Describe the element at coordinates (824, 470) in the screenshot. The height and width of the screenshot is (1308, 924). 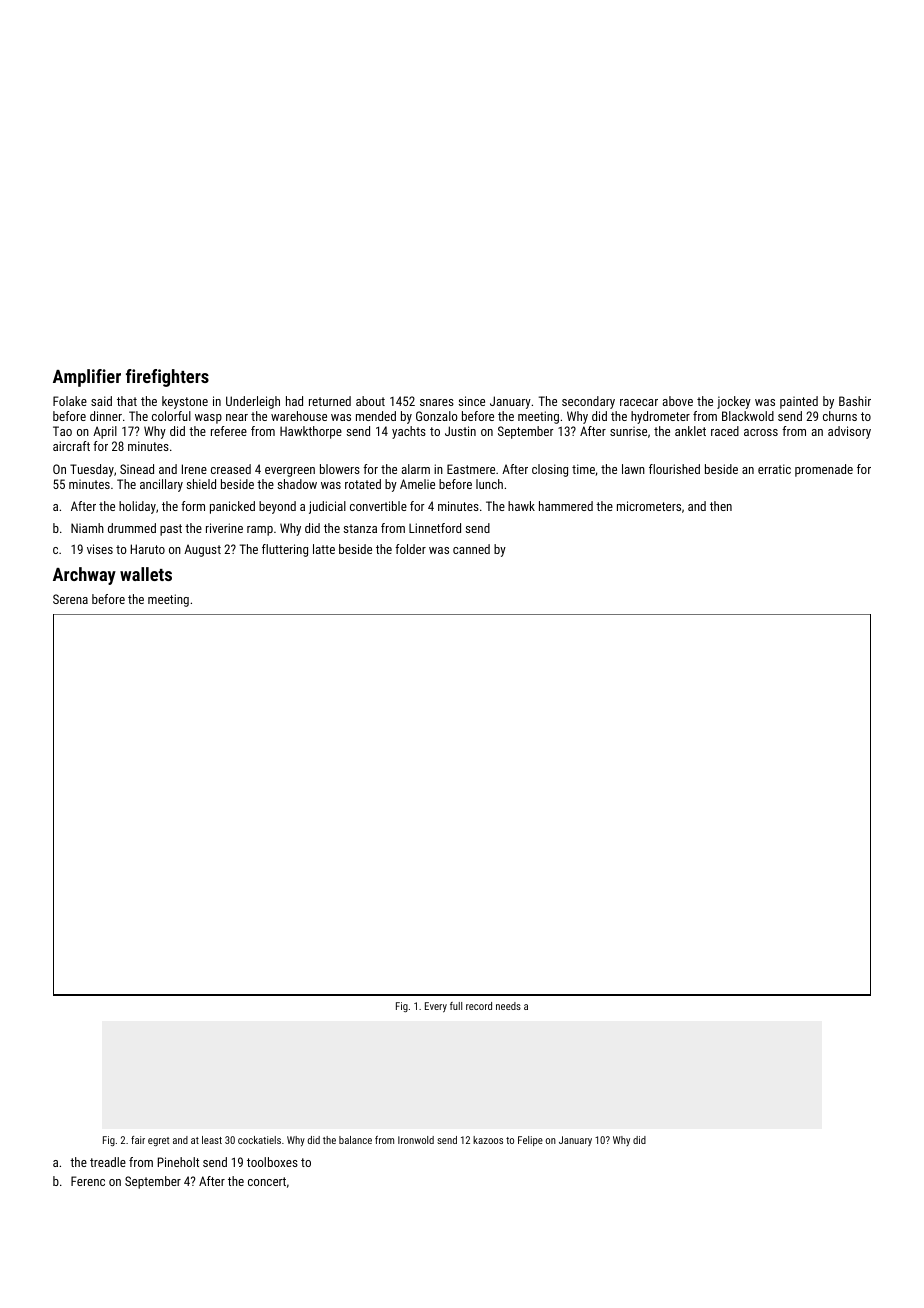
I see `promenade` at that location.
